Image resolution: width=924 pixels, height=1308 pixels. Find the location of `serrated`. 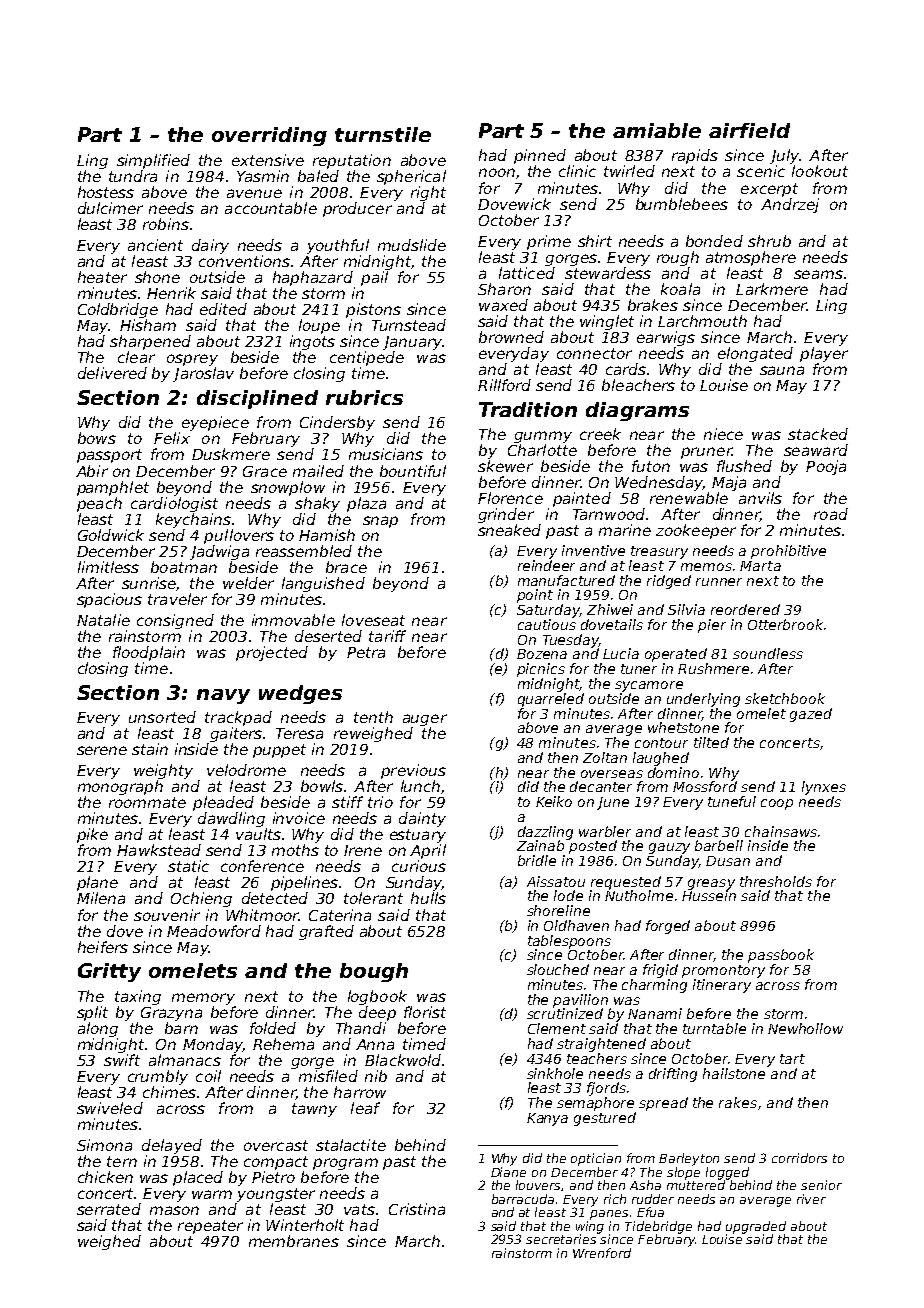

serrated is located at coordinates (109, 1209).
